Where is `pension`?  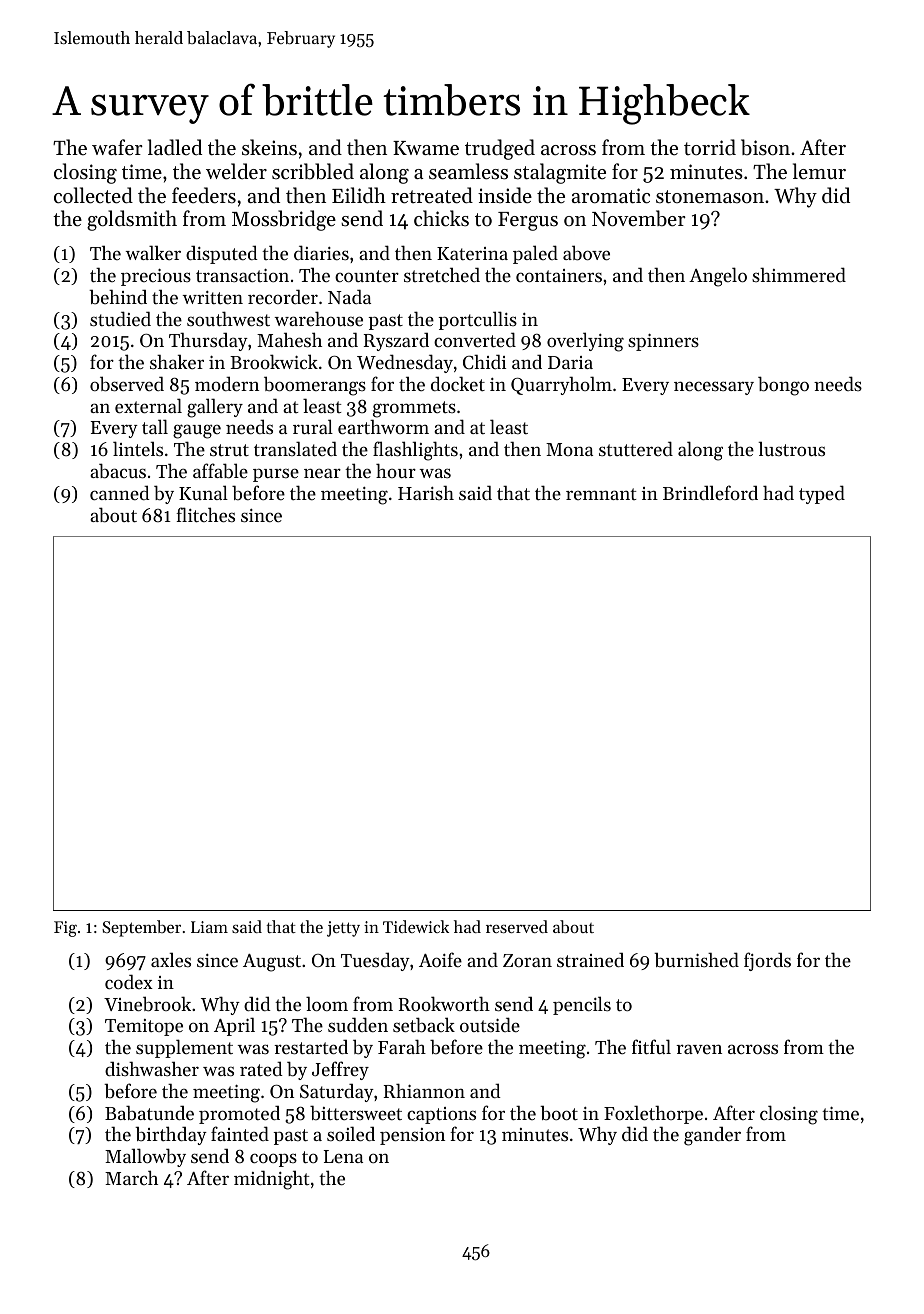 pension is located at coordinates (412, 1136).
